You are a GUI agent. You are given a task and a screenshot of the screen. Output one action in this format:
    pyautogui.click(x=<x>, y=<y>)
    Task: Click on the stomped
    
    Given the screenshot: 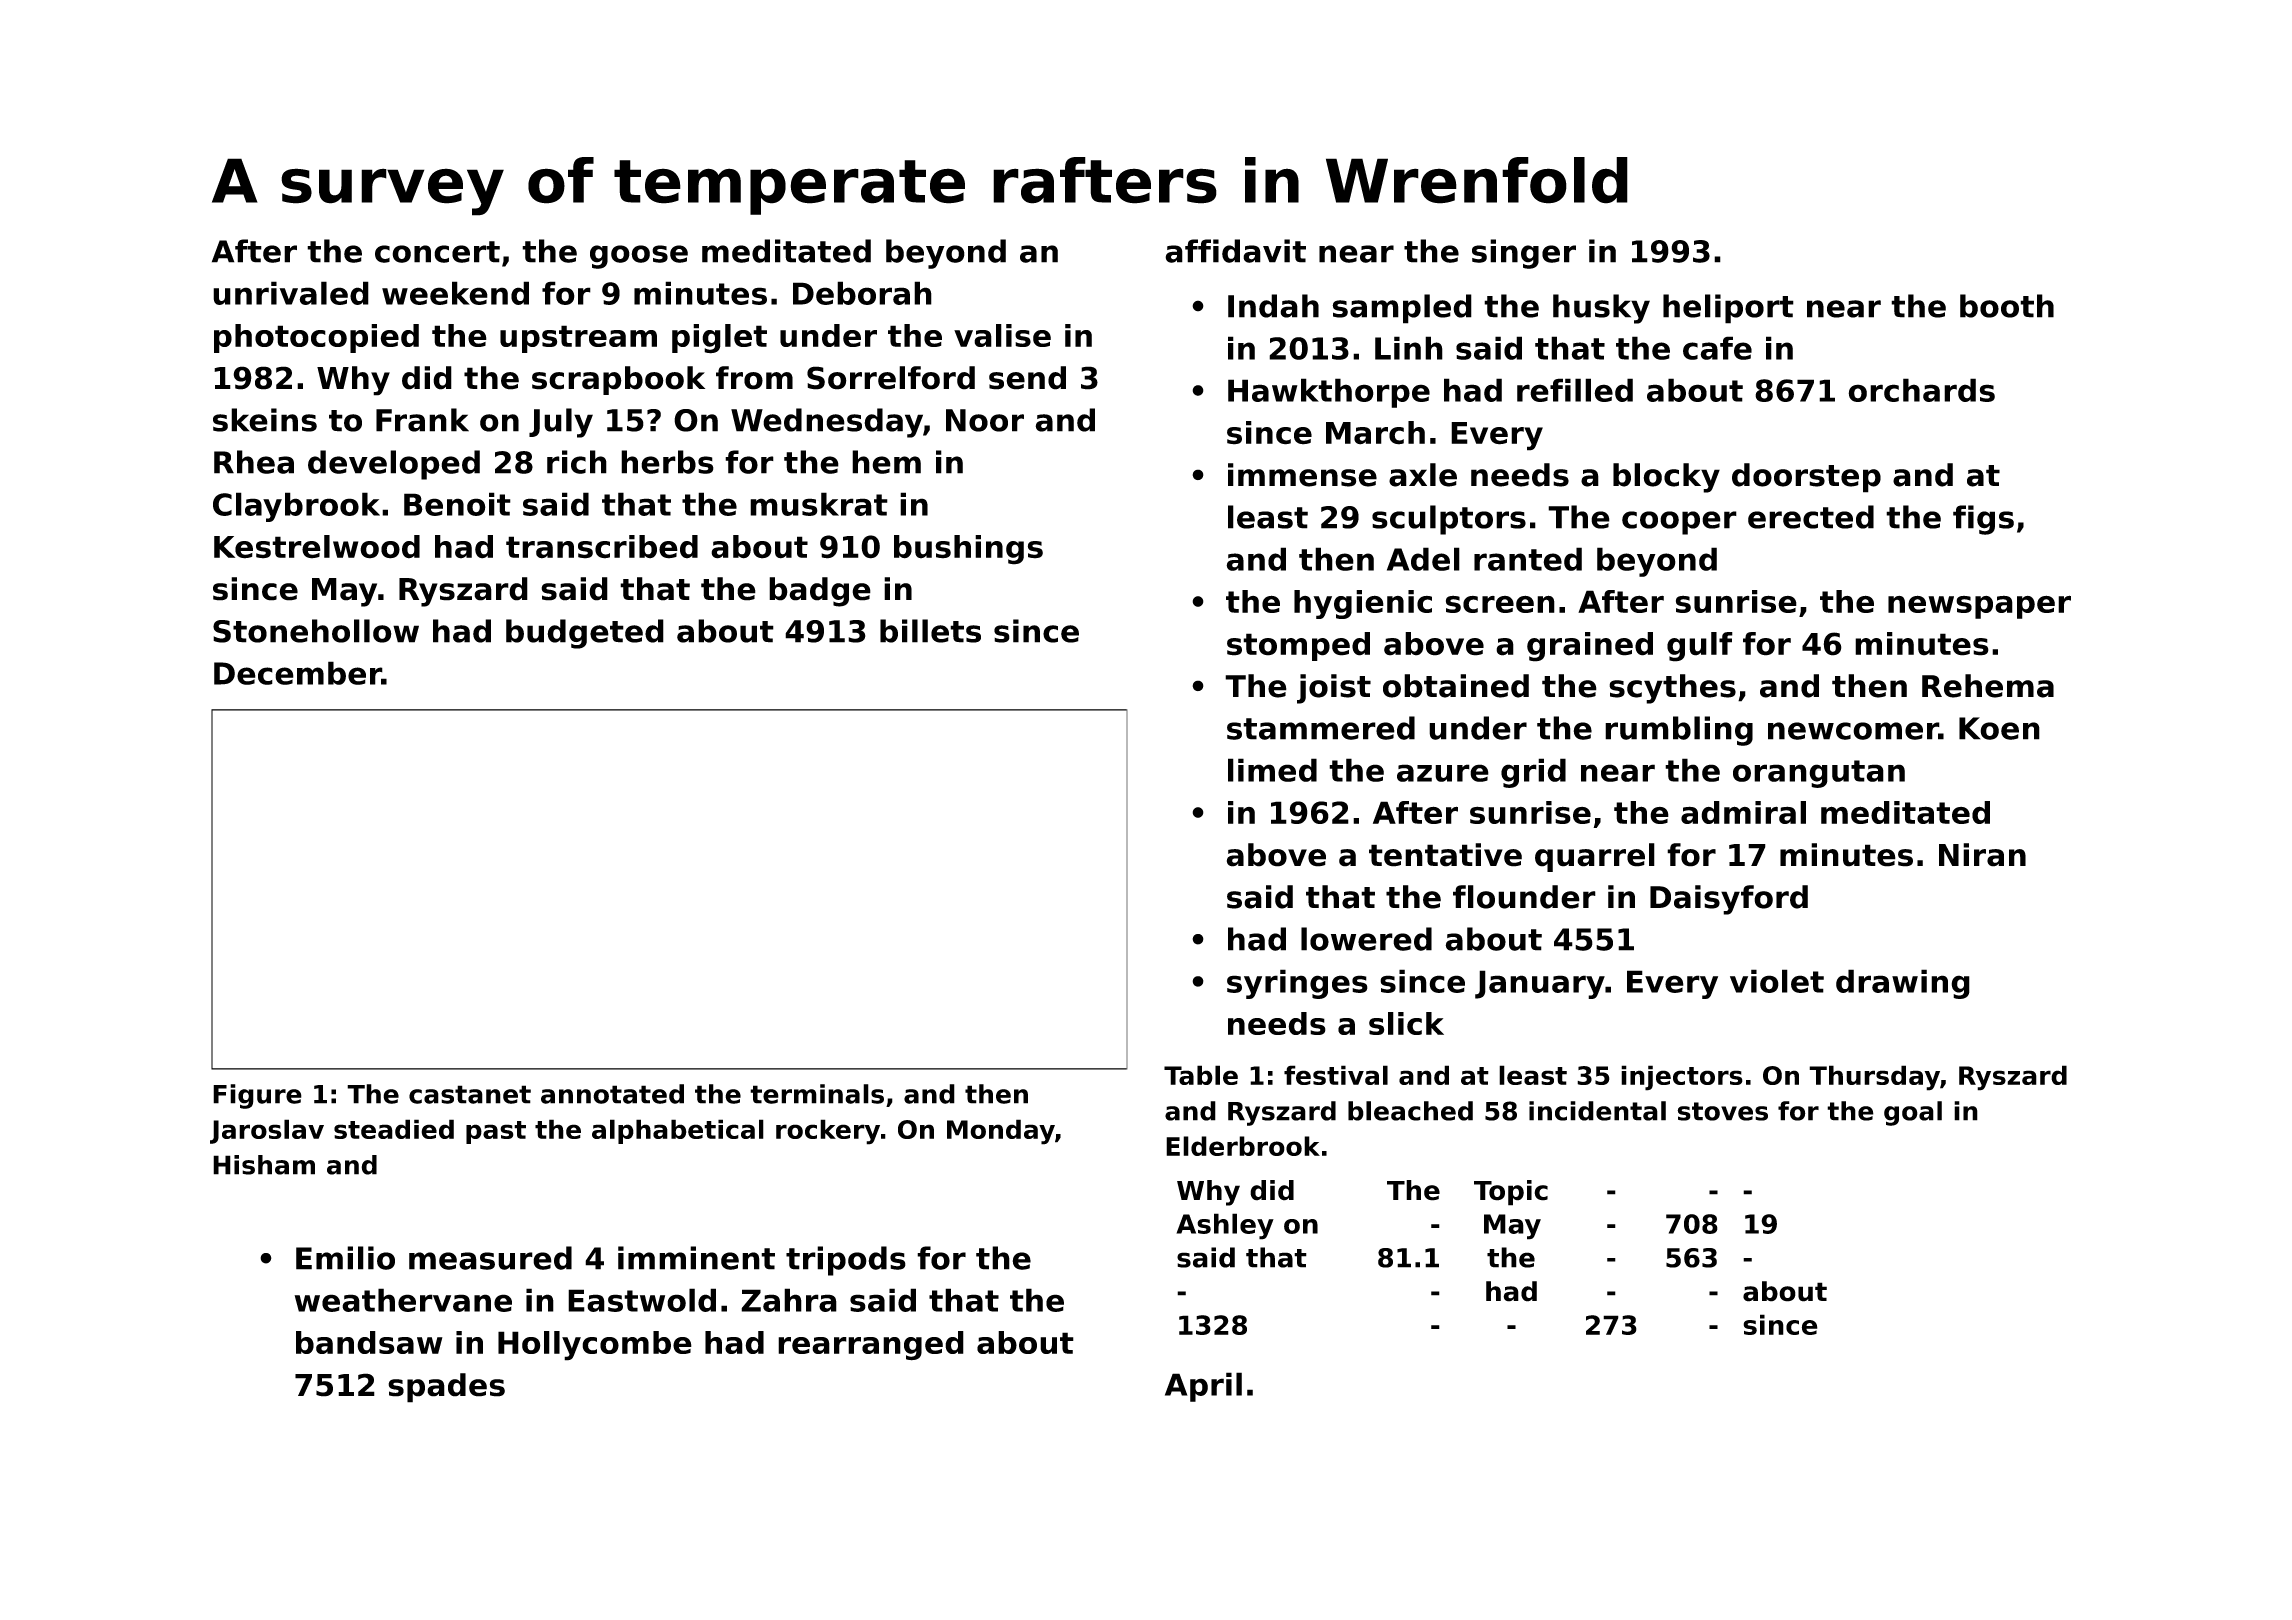 What is the action you would take?
    pyautogui.click(x=1298, y=646)
